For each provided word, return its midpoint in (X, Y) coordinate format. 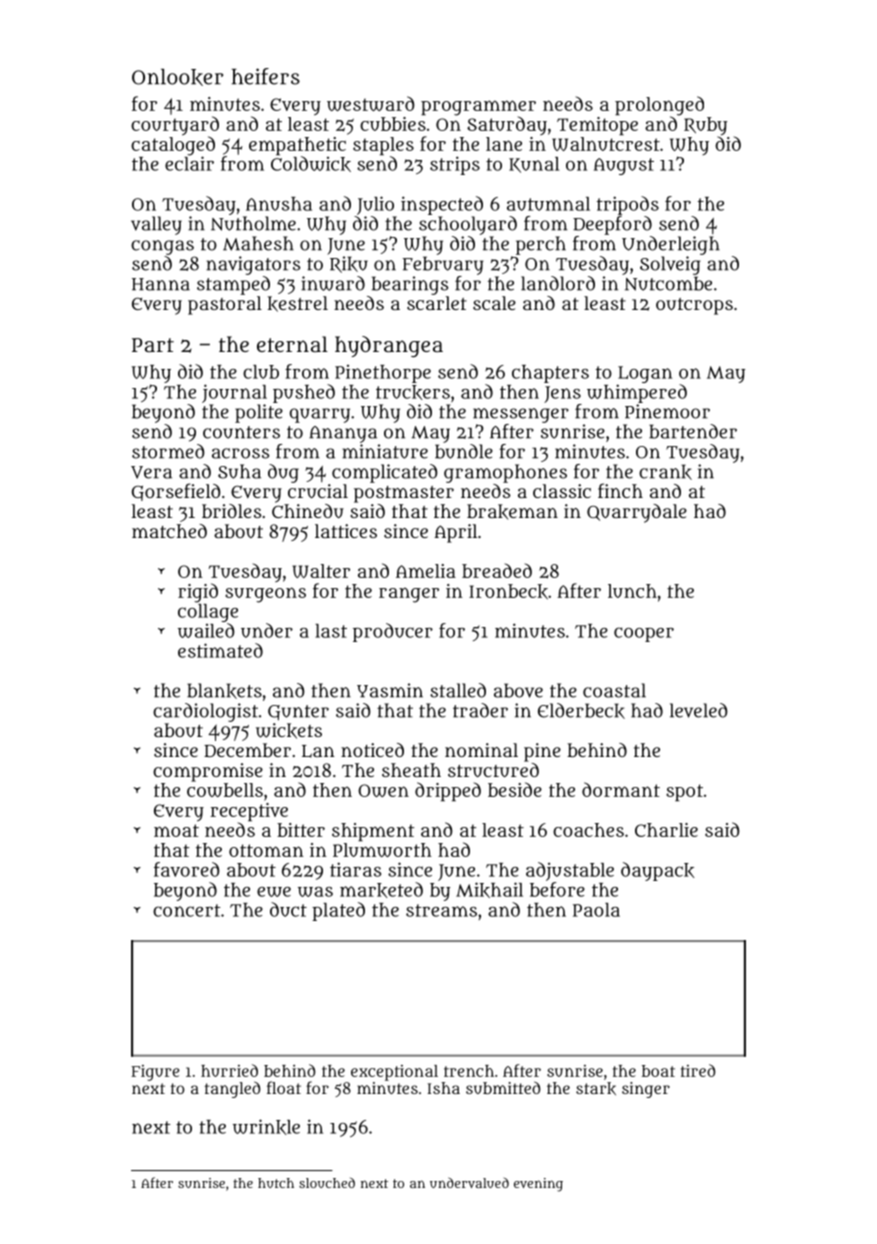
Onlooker (177, 77)
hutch (276, 1183)
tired (698, 1070)
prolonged (659, 106)
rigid (198, 593)
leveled (698, 710)
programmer (478, 108)
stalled (458, 690)
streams (441, 910)
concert (186, 910)
